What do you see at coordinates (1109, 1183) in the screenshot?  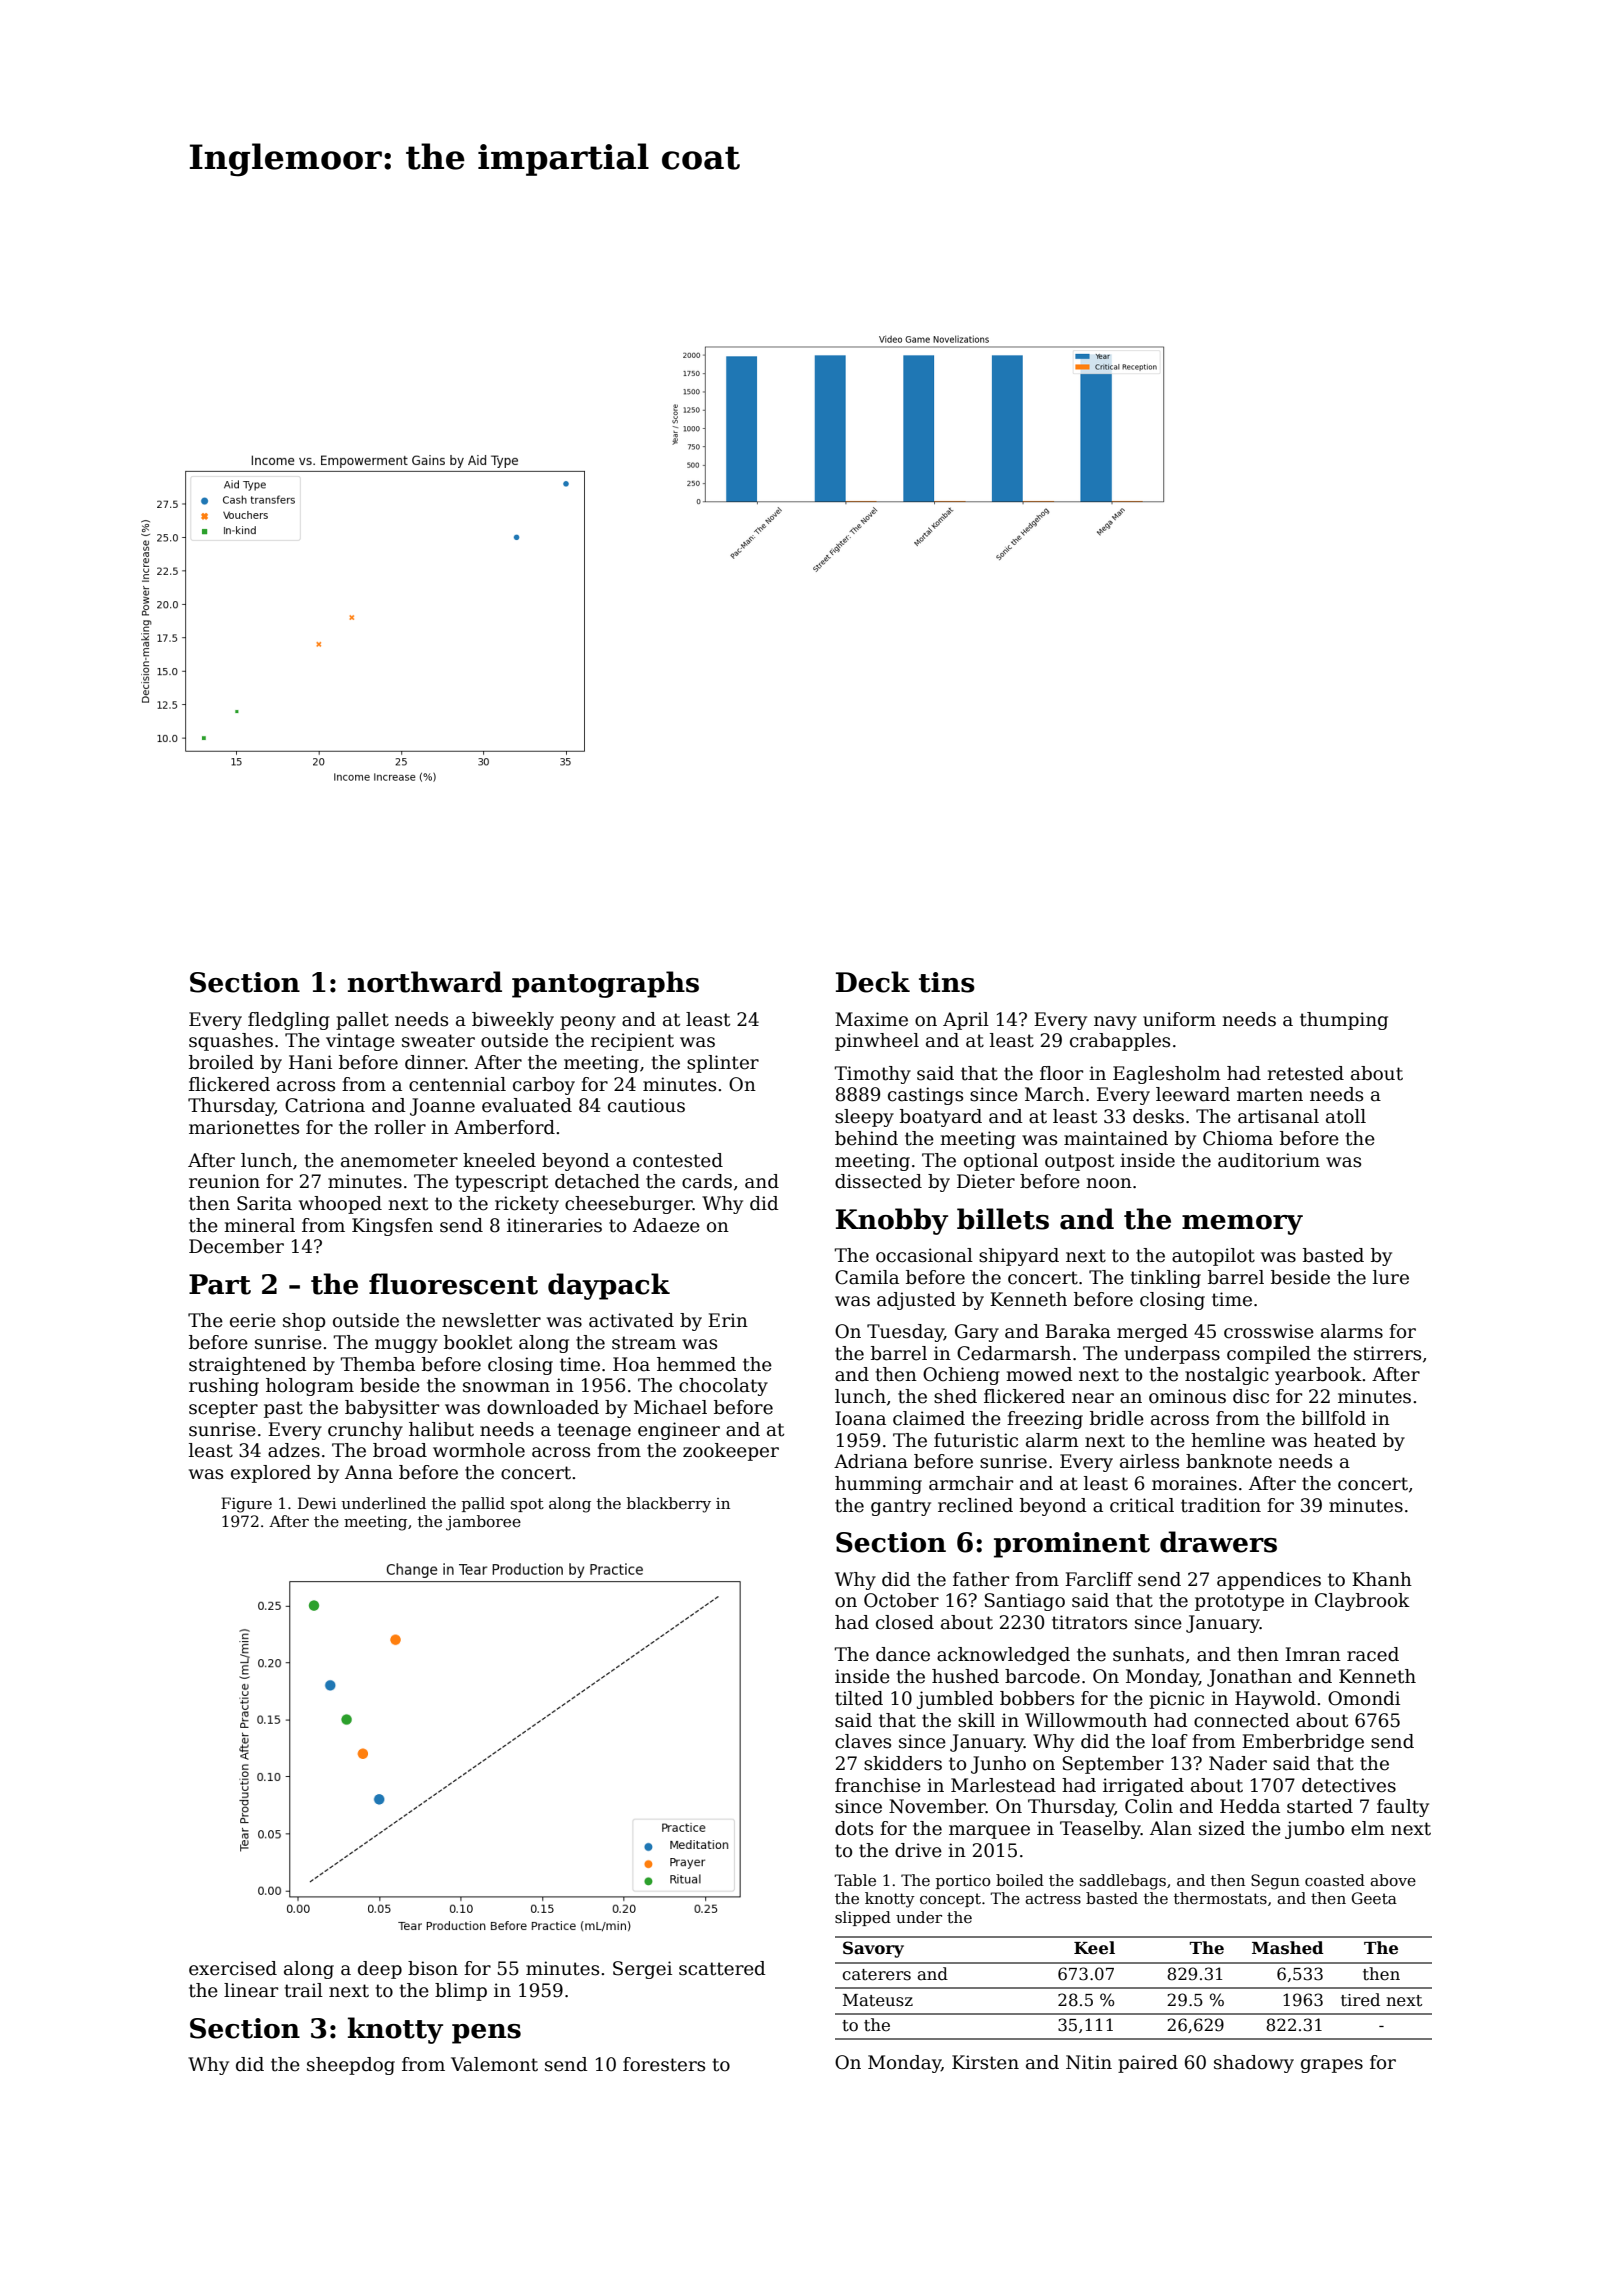 I see `noon` at bounding box center [1109, 1183].
